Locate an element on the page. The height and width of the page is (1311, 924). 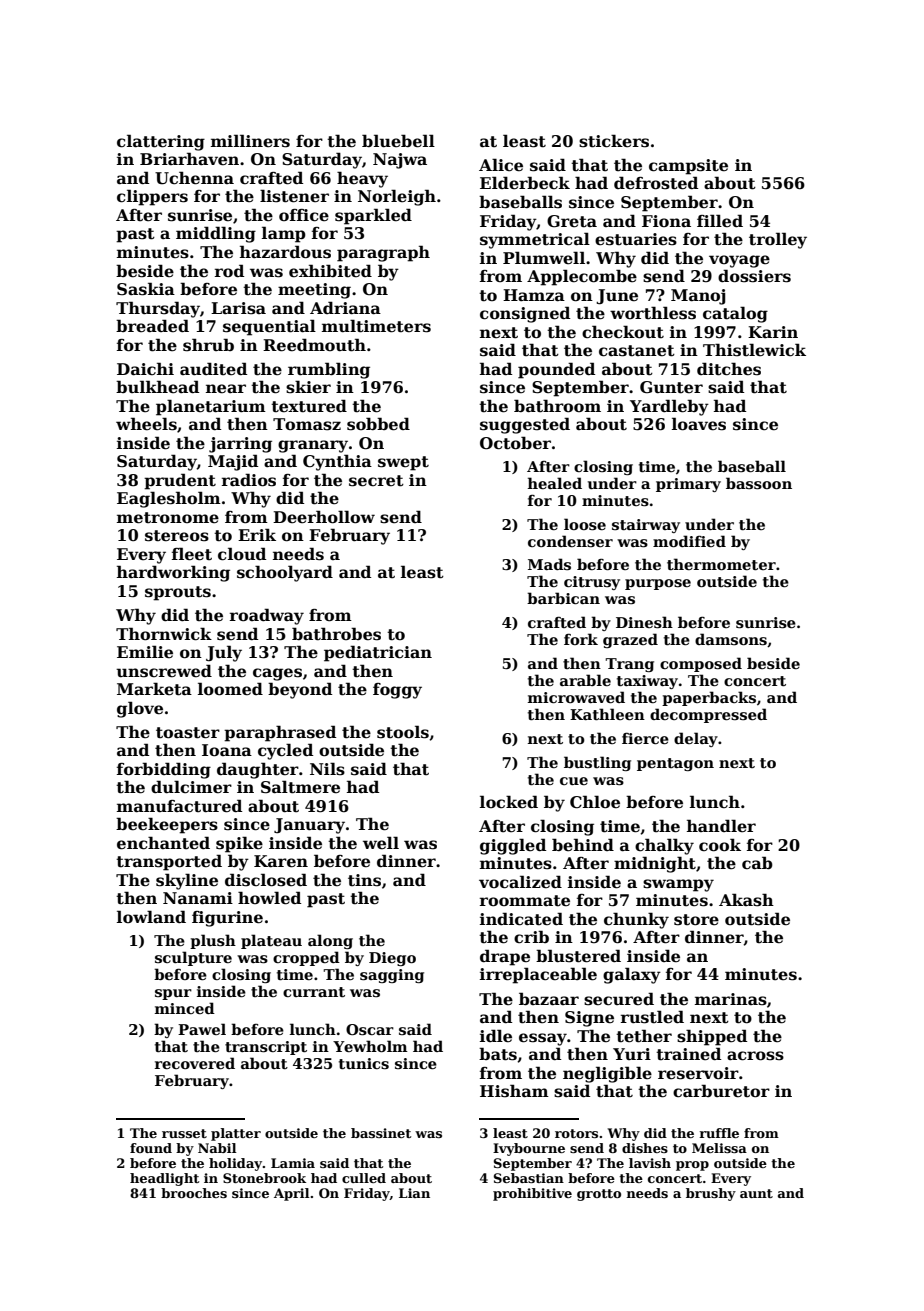
Hamza is located at coordinates (534, 295).
